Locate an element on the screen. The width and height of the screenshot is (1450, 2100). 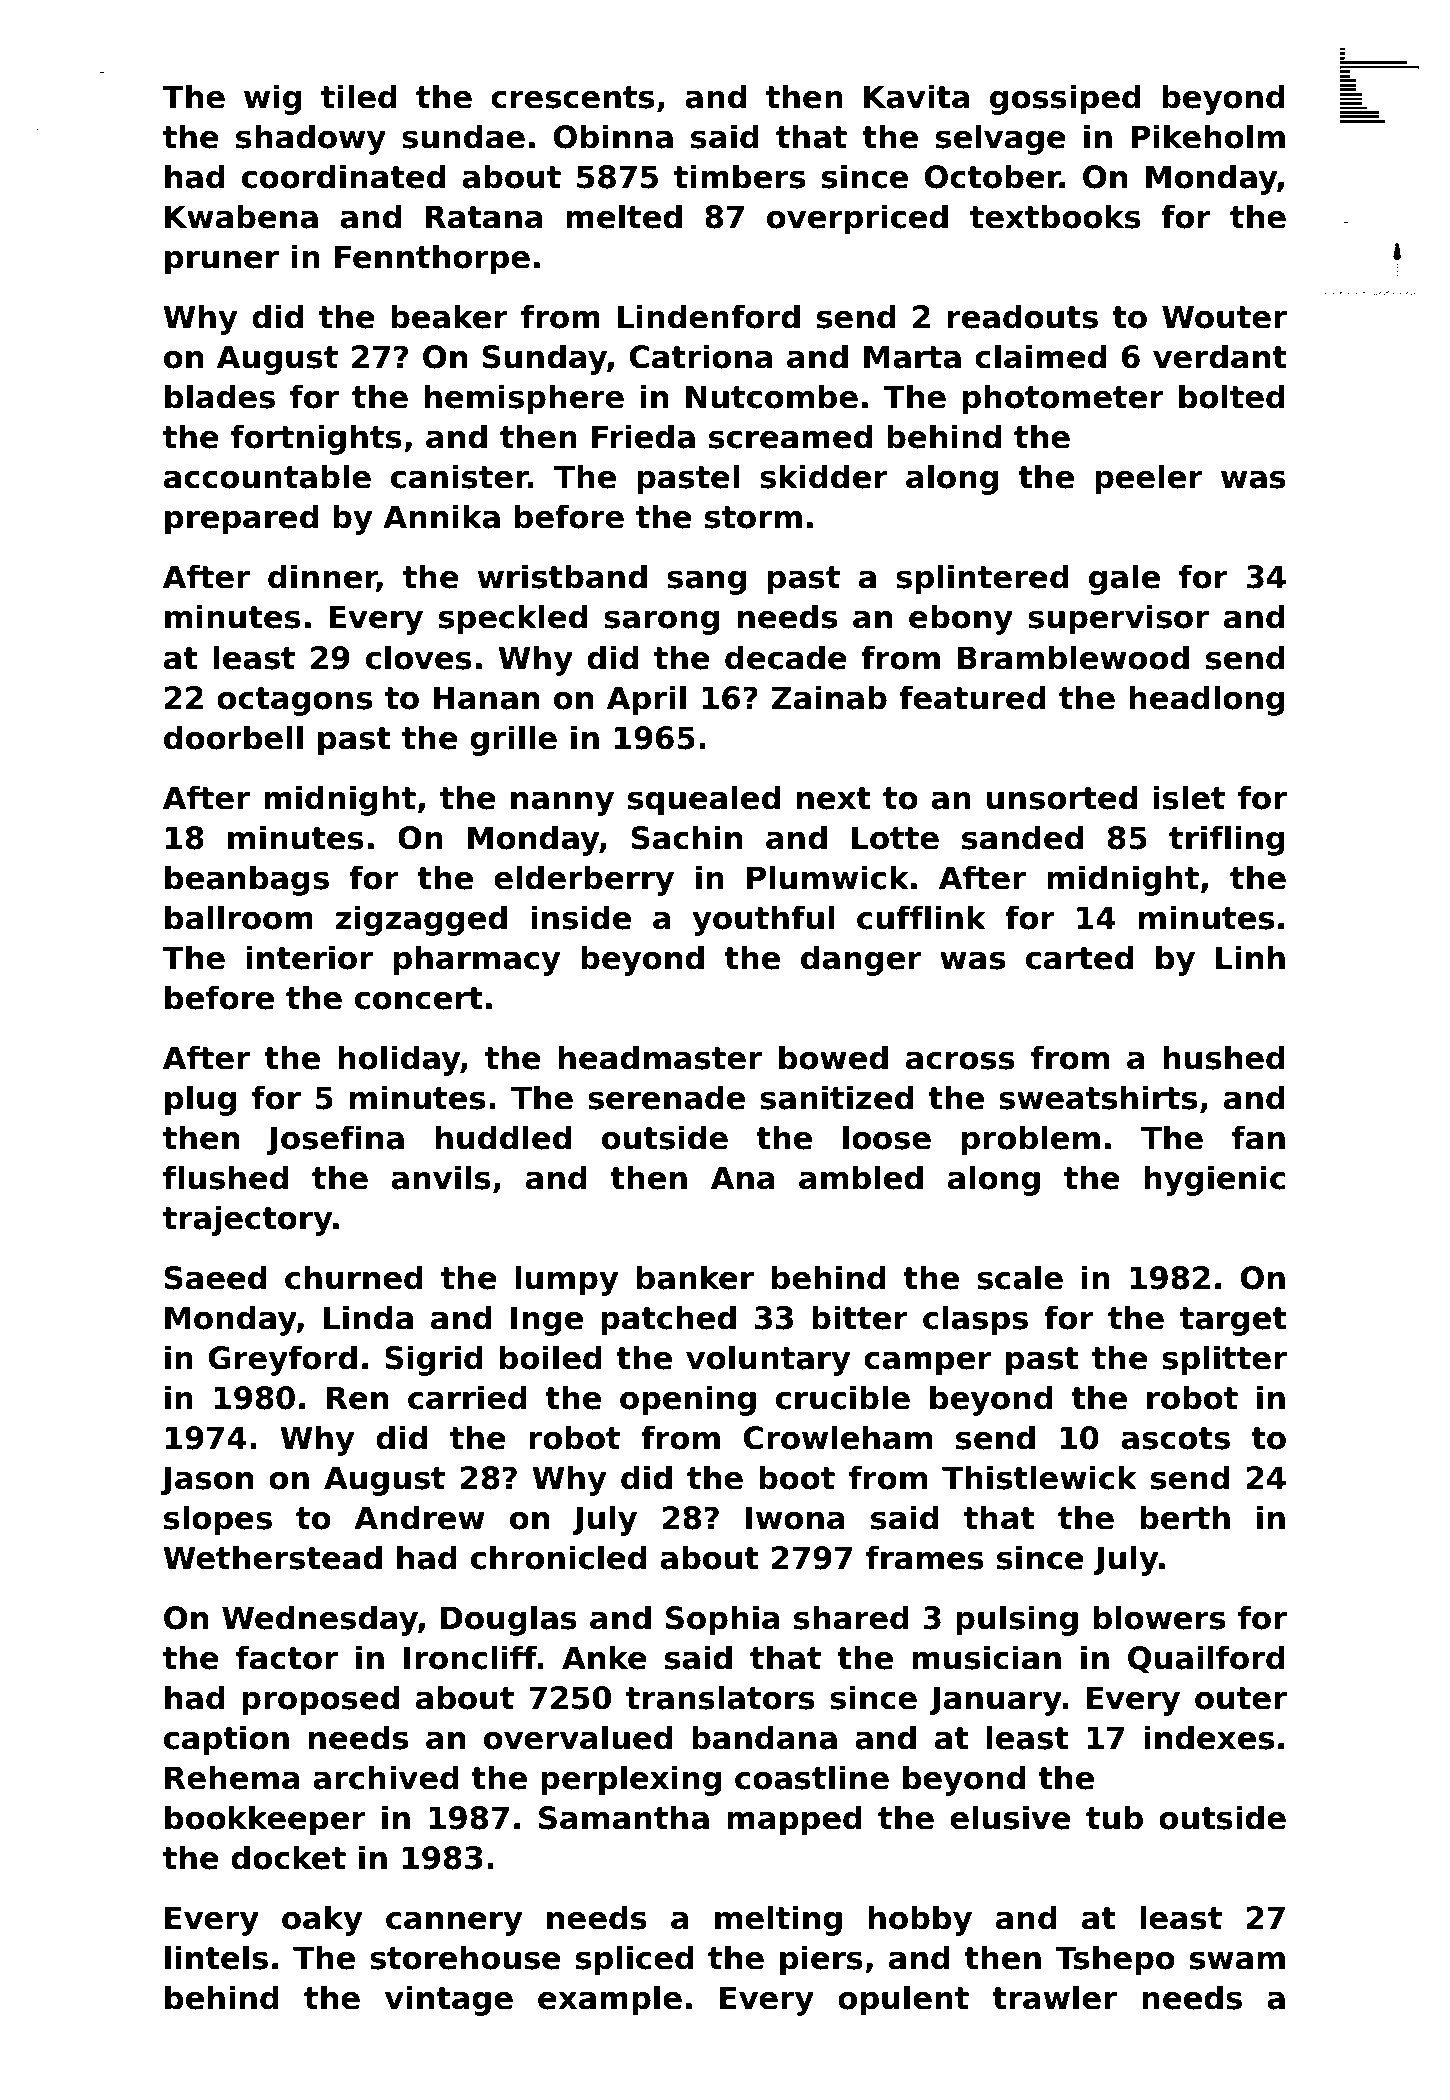
Sophia is located at coordinates (723, 1620).
